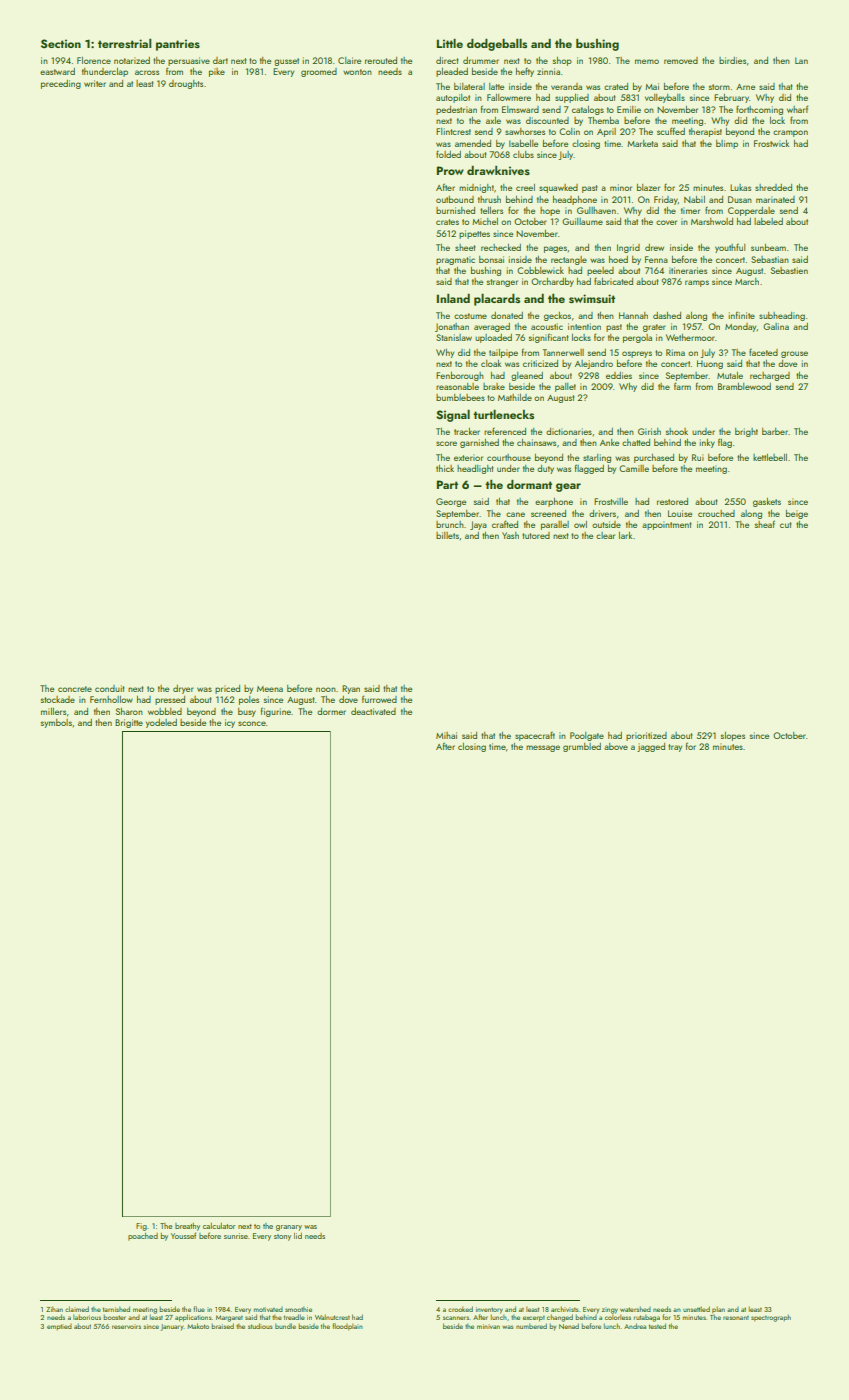  Describe the element at coordinates (95, 83) in the screenshot. I see `writer` at that location.
